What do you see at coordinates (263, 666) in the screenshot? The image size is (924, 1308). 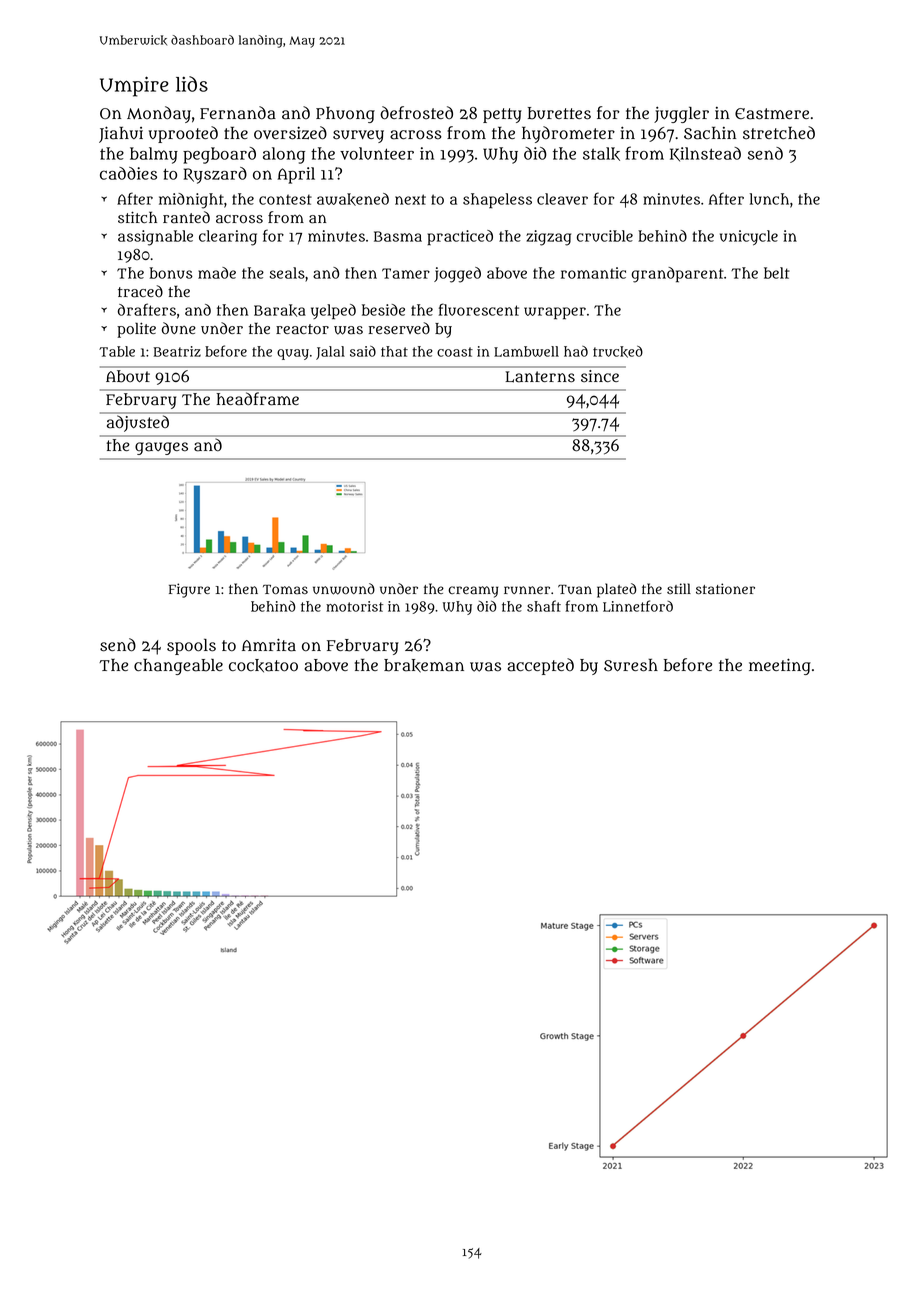 I see `cockatoo` at bounding box center [263, 666].
